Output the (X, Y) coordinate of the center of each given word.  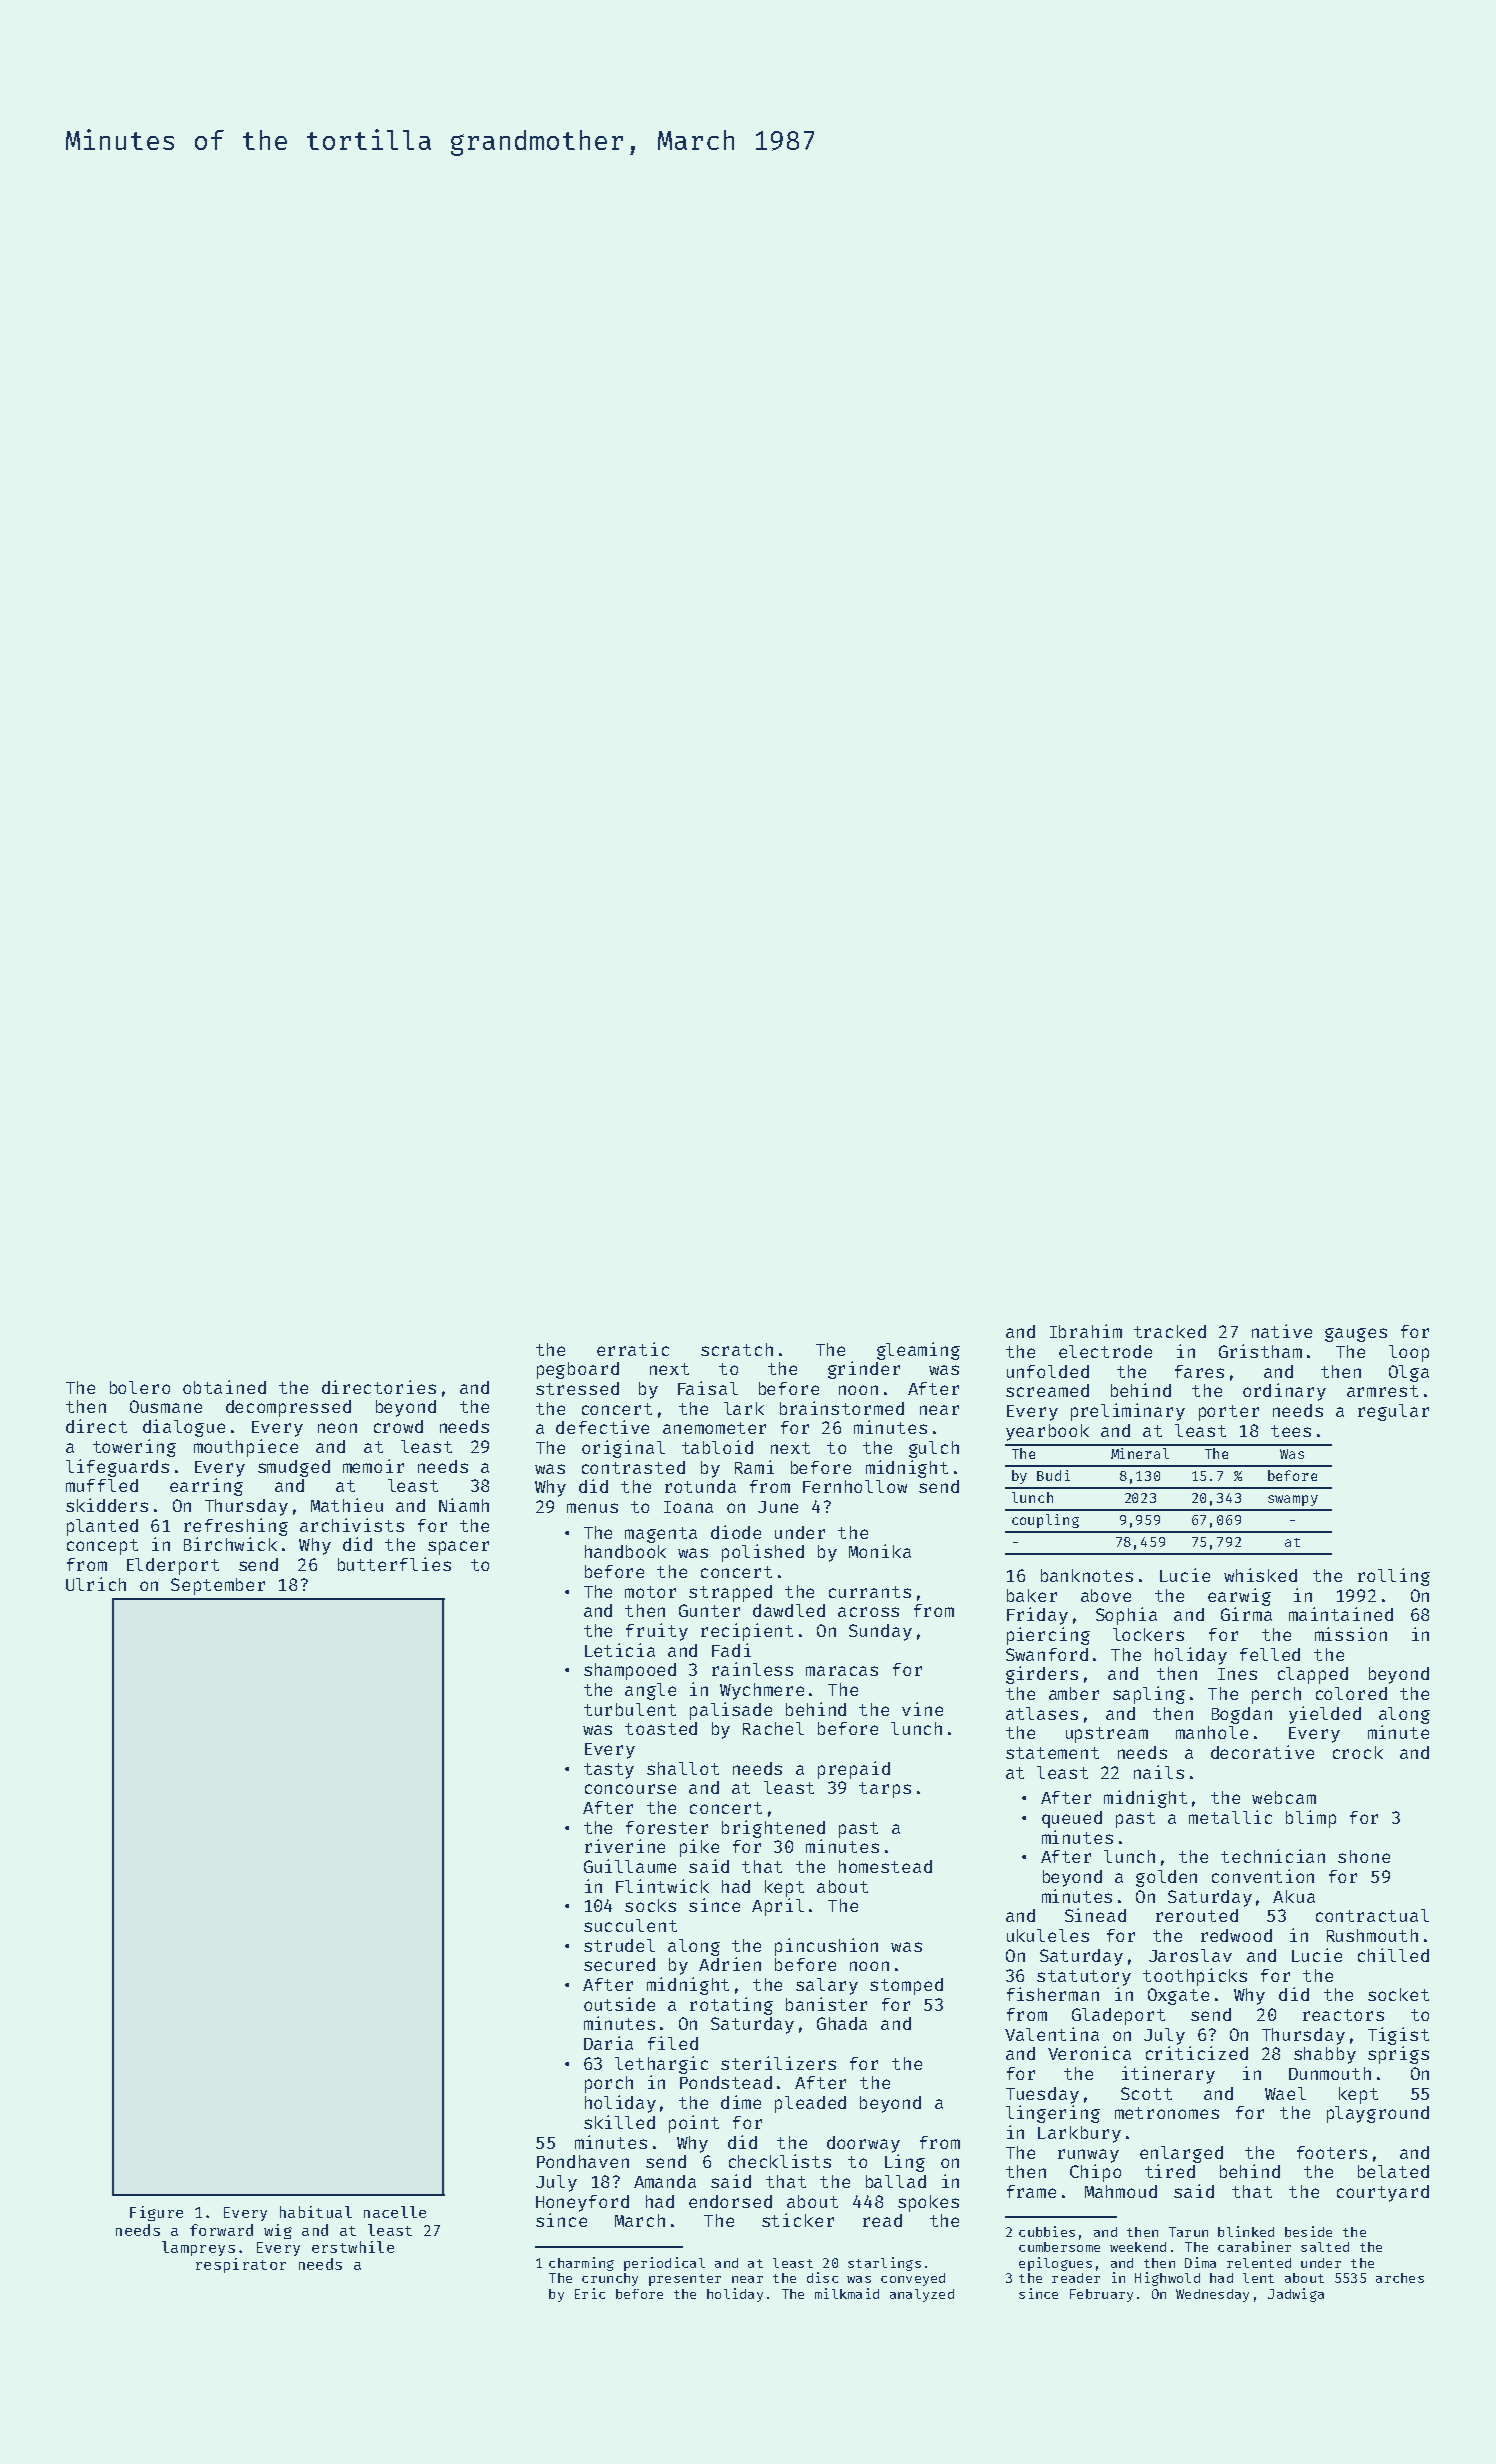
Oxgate (1178, 1996)
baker (1032, 1595)
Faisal (708, 1388)
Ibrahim (1086, 1331)
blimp (1311, 1819)
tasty (609, 1771)
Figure (156, 2213)
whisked (1260, 1575)
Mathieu (347, 1505)
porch (609, 2084)
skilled (619, 2122)
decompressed (288, 1408)
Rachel (773, 1728)
